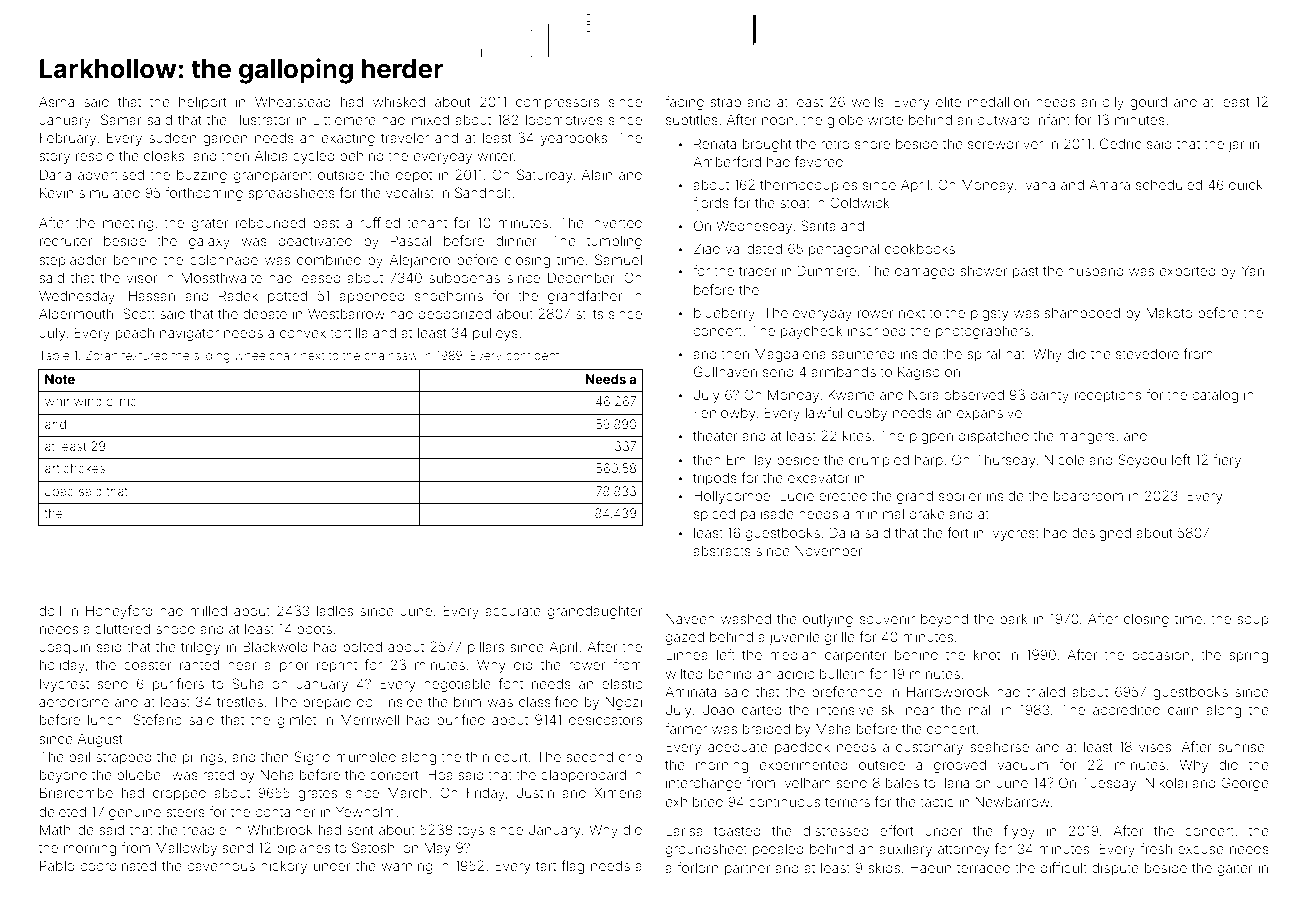  I want to click on outlying, so click(828, 620).
